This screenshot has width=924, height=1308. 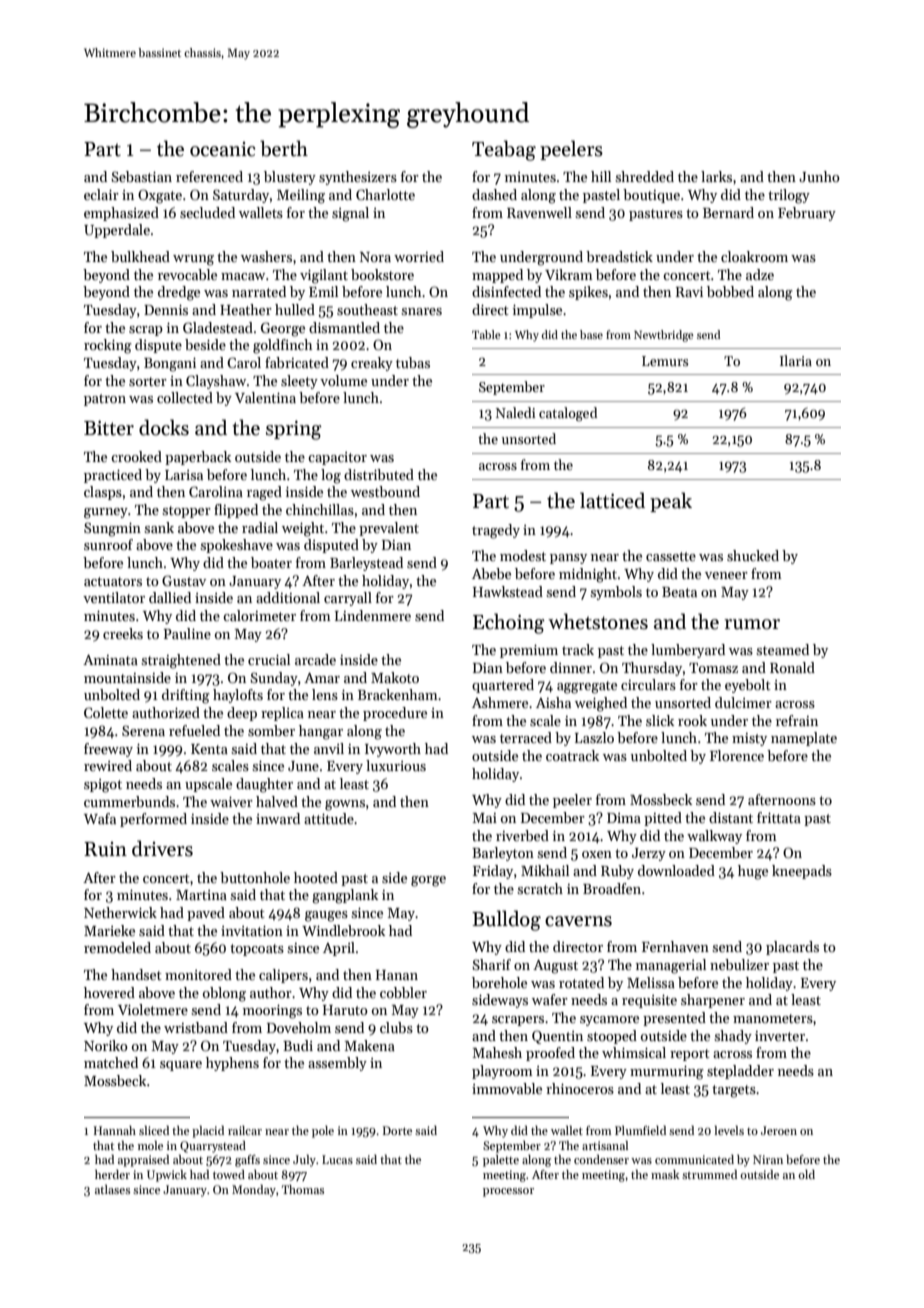 What do you see at coordinates (780, 1036) in the screenshot?
I see `inverter` at bounding box center [780, 1036].
